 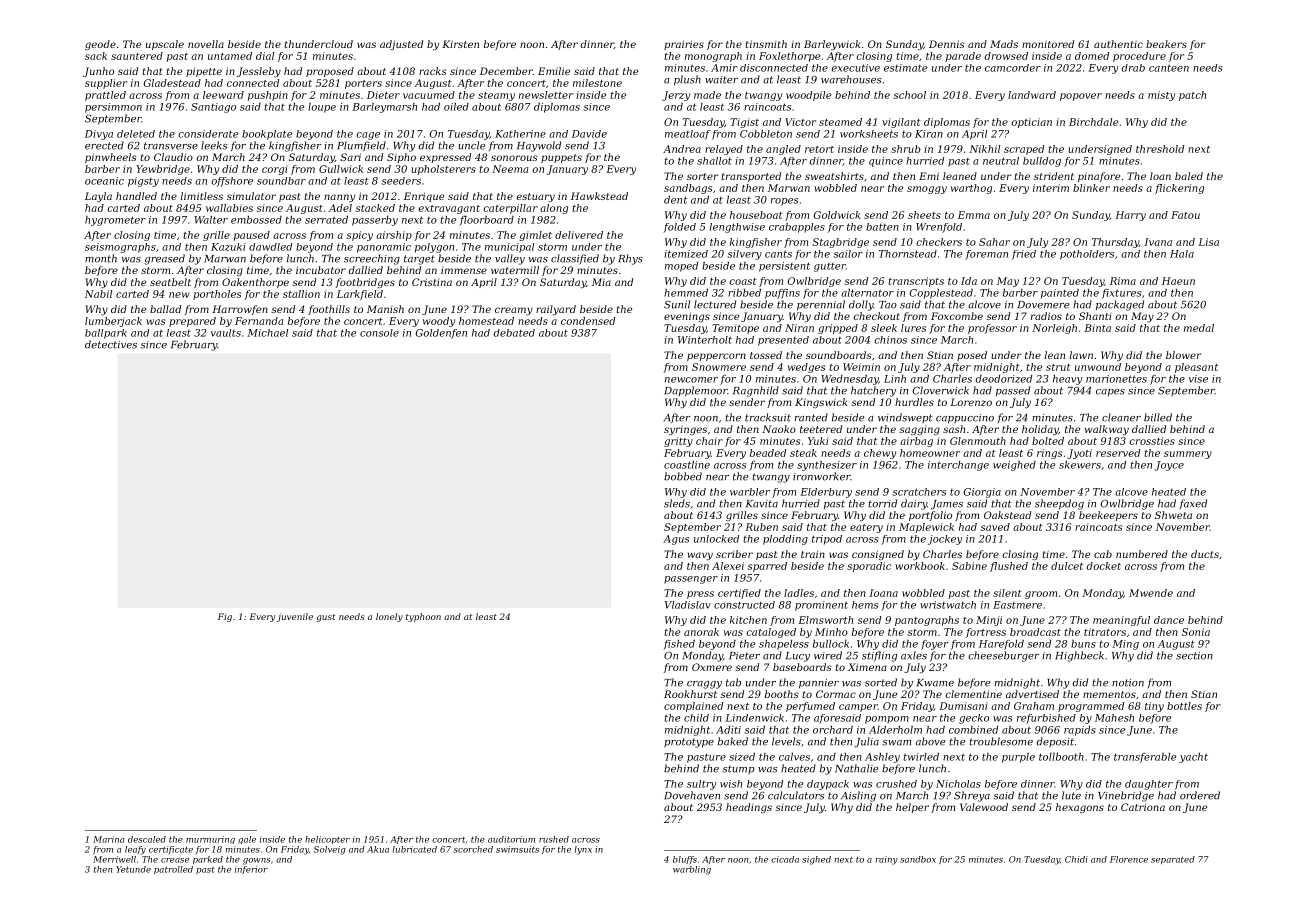 What do you see at coordinates (111, 344) in the image?
I see `detectives` at bounding box center [111, 344].
